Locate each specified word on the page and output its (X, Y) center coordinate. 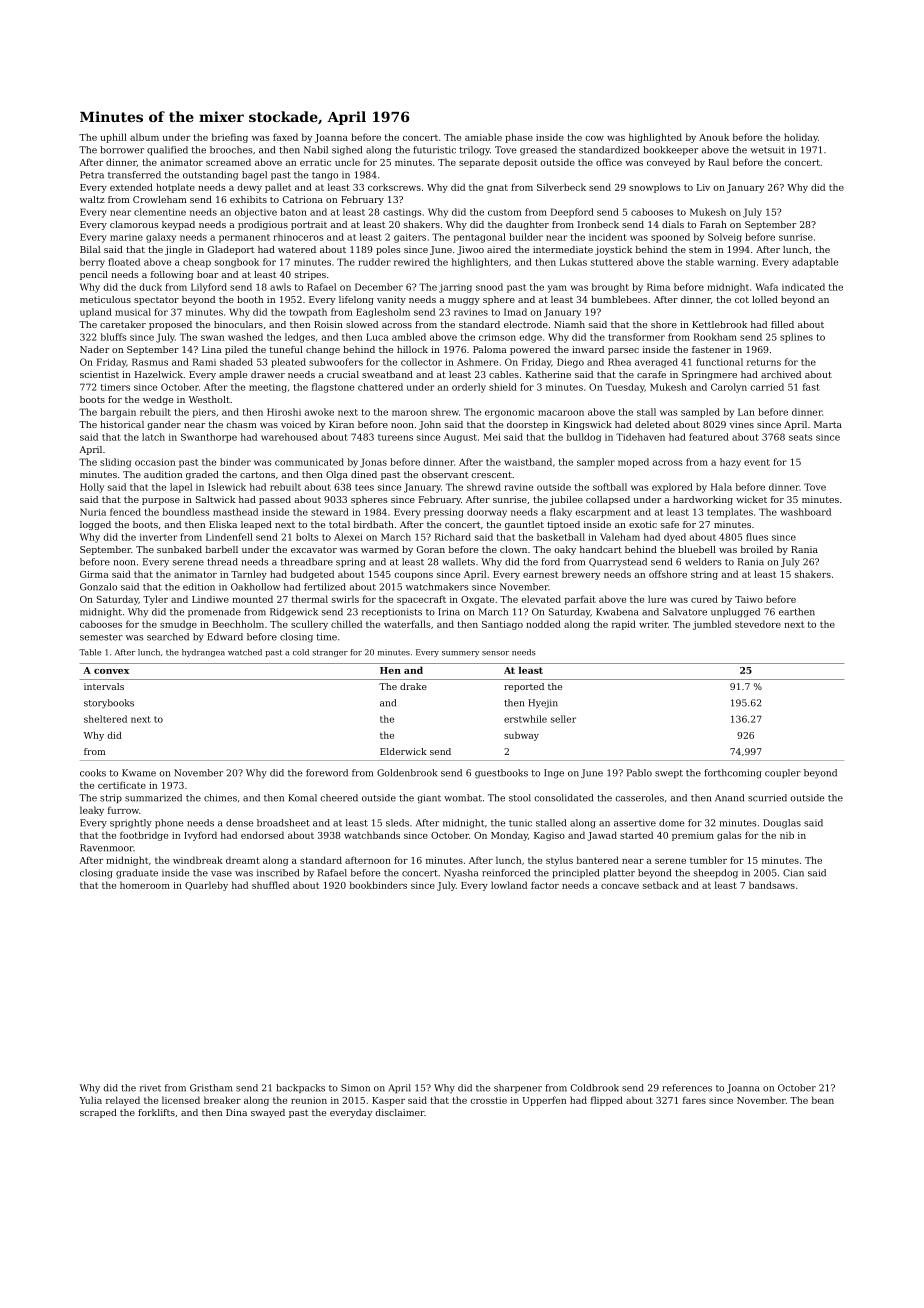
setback (661, 885)
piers (204, 413)
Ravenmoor (107, 848)
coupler (783, 773)
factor (545, 885)
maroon (409, 413)
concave (620, 886)
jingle (178, 250)
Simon (355, 1088)
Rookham (715, 337)
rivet (150, 1088)
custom (505, 212)
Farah (713, 224)
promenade (214, 612)
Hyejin (543, 704)
